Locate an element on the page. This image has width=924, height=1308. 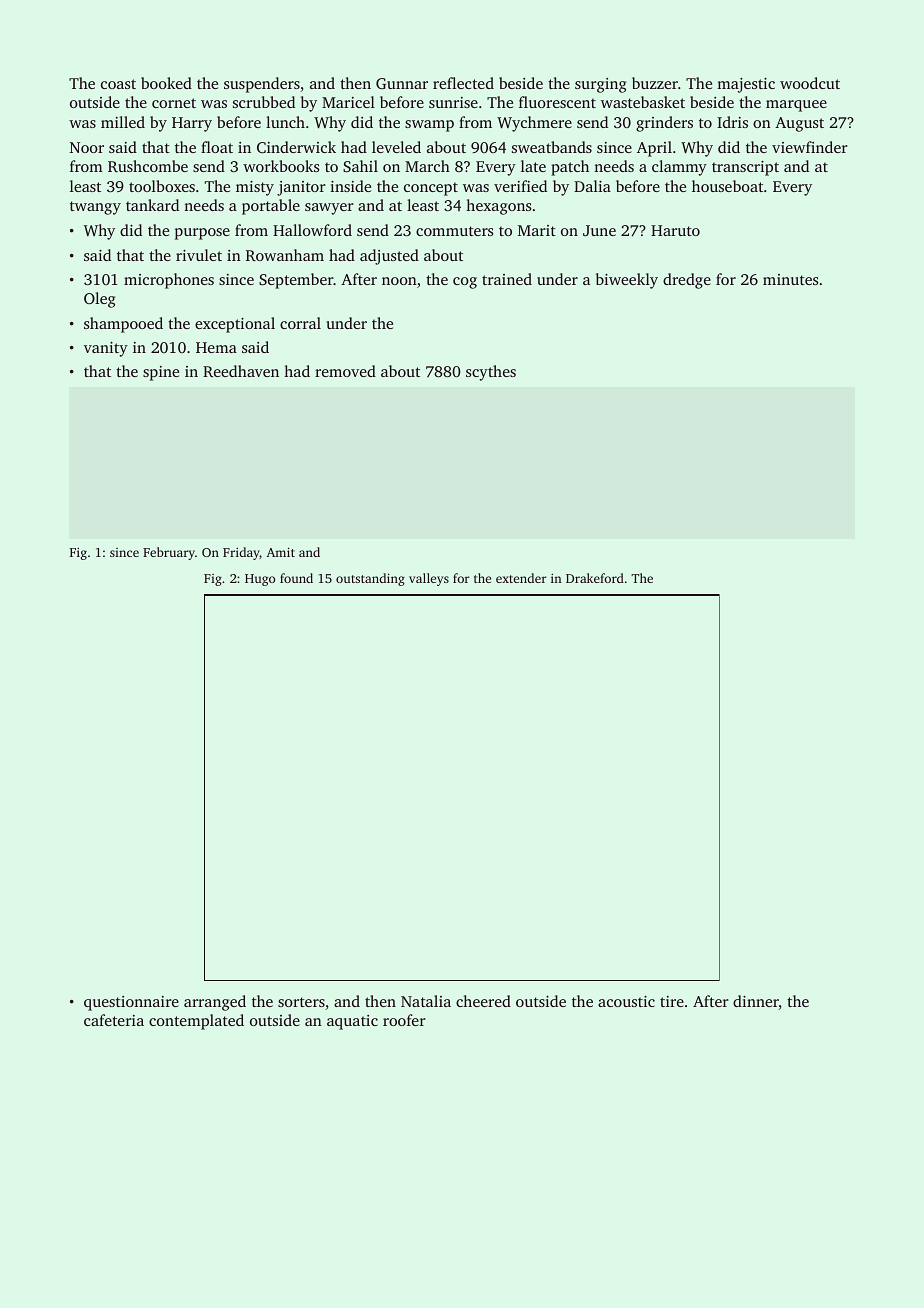
dinner is located at coordinates (756, 1002).
